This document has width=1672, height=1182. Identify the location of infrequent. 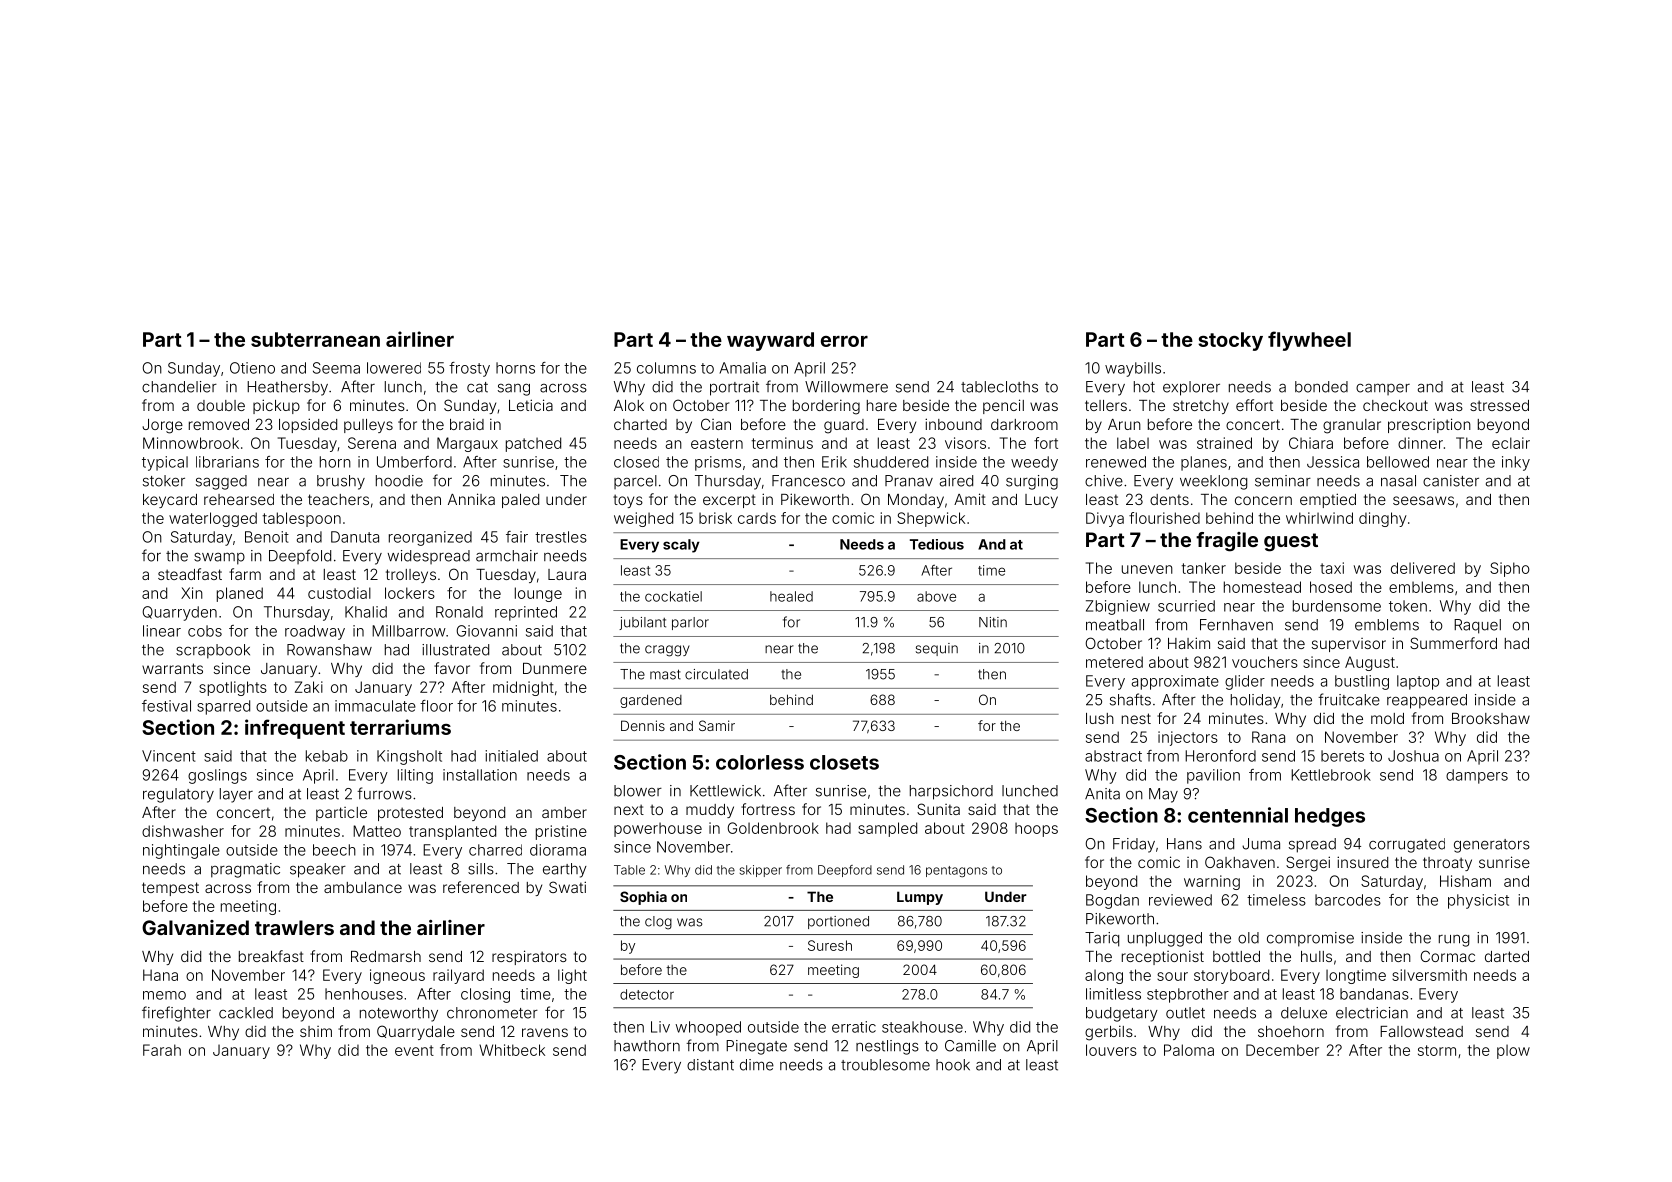
(295, 729).
